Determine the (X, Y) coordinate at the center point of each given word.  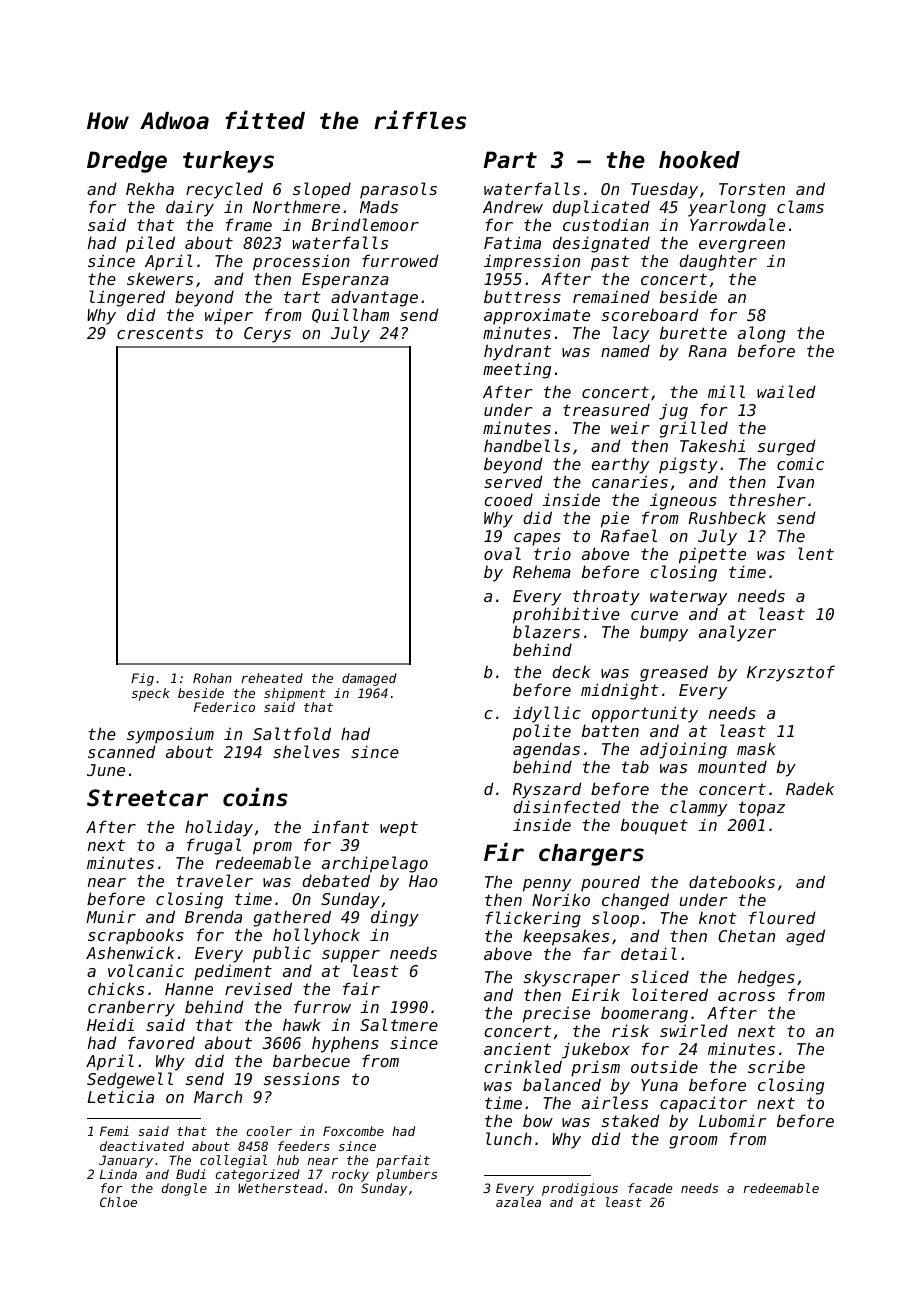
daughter (718, 262)
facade (650, 1188)
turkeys (228, 162)
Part (510, 160)
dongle (184, 1189)
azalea (518, 1202)
